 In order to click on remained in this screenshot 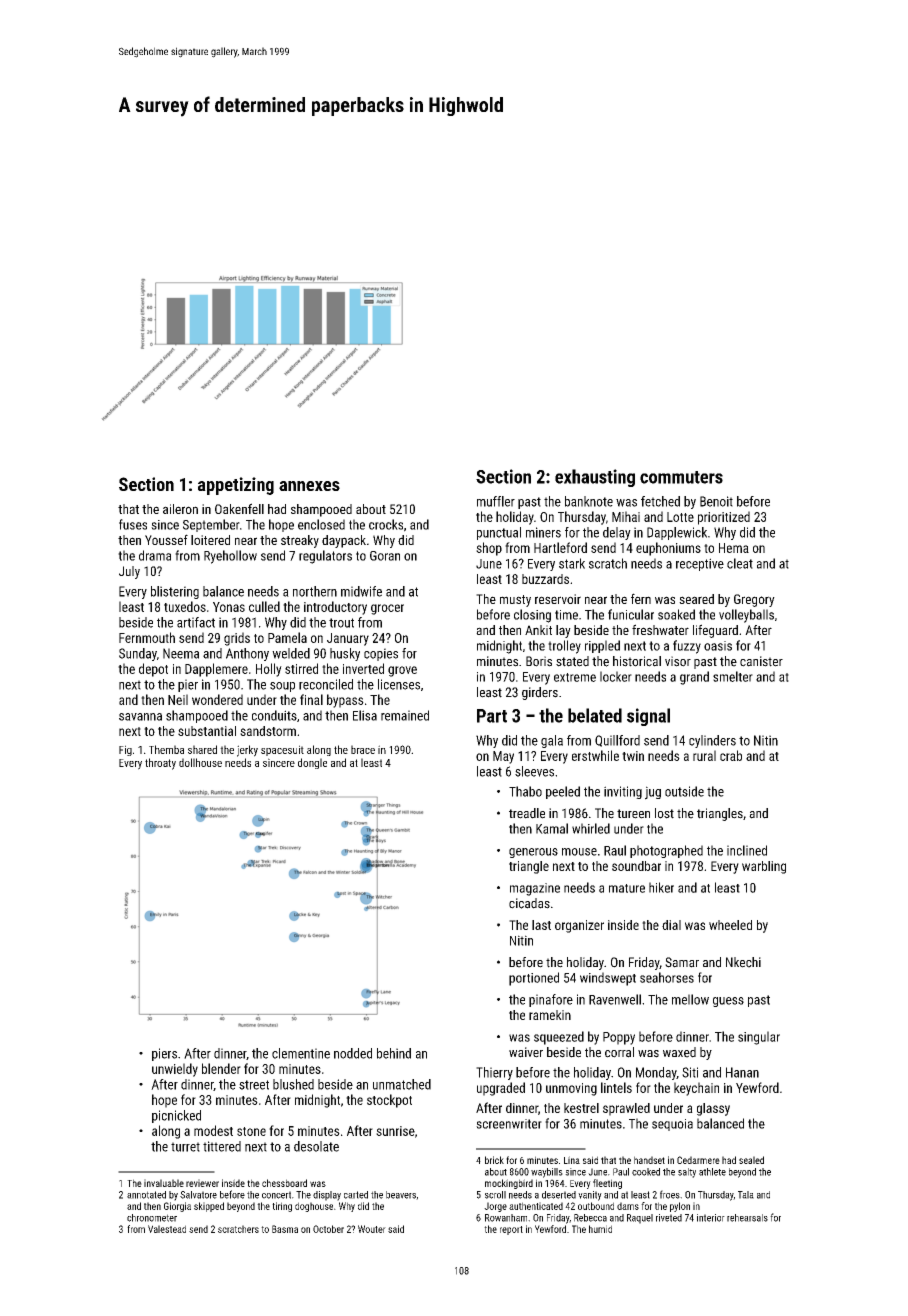, I will do `click(405, 715)`.
